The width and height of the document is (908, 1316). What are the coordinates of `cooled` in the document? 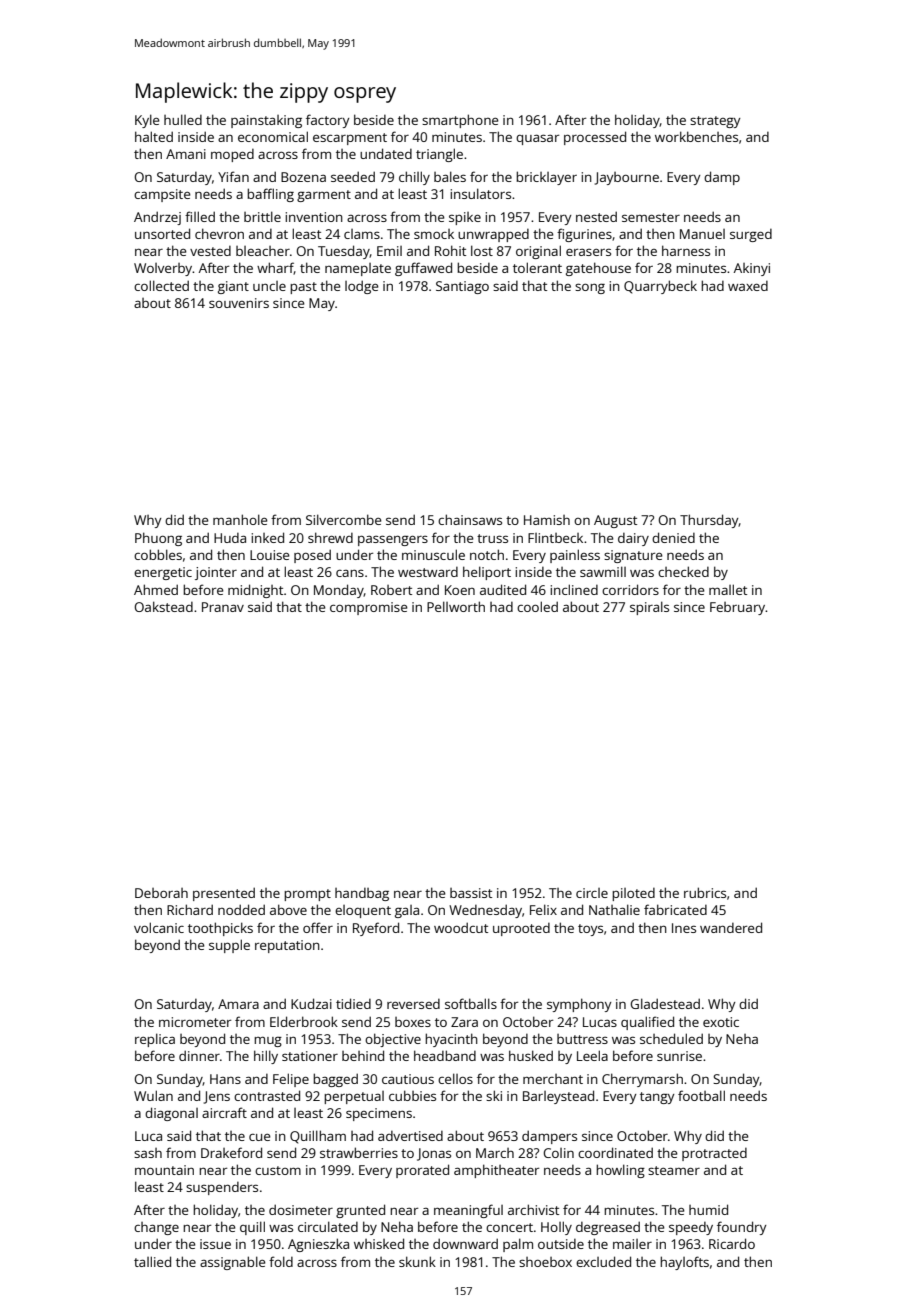 It's located at (537, 606).
